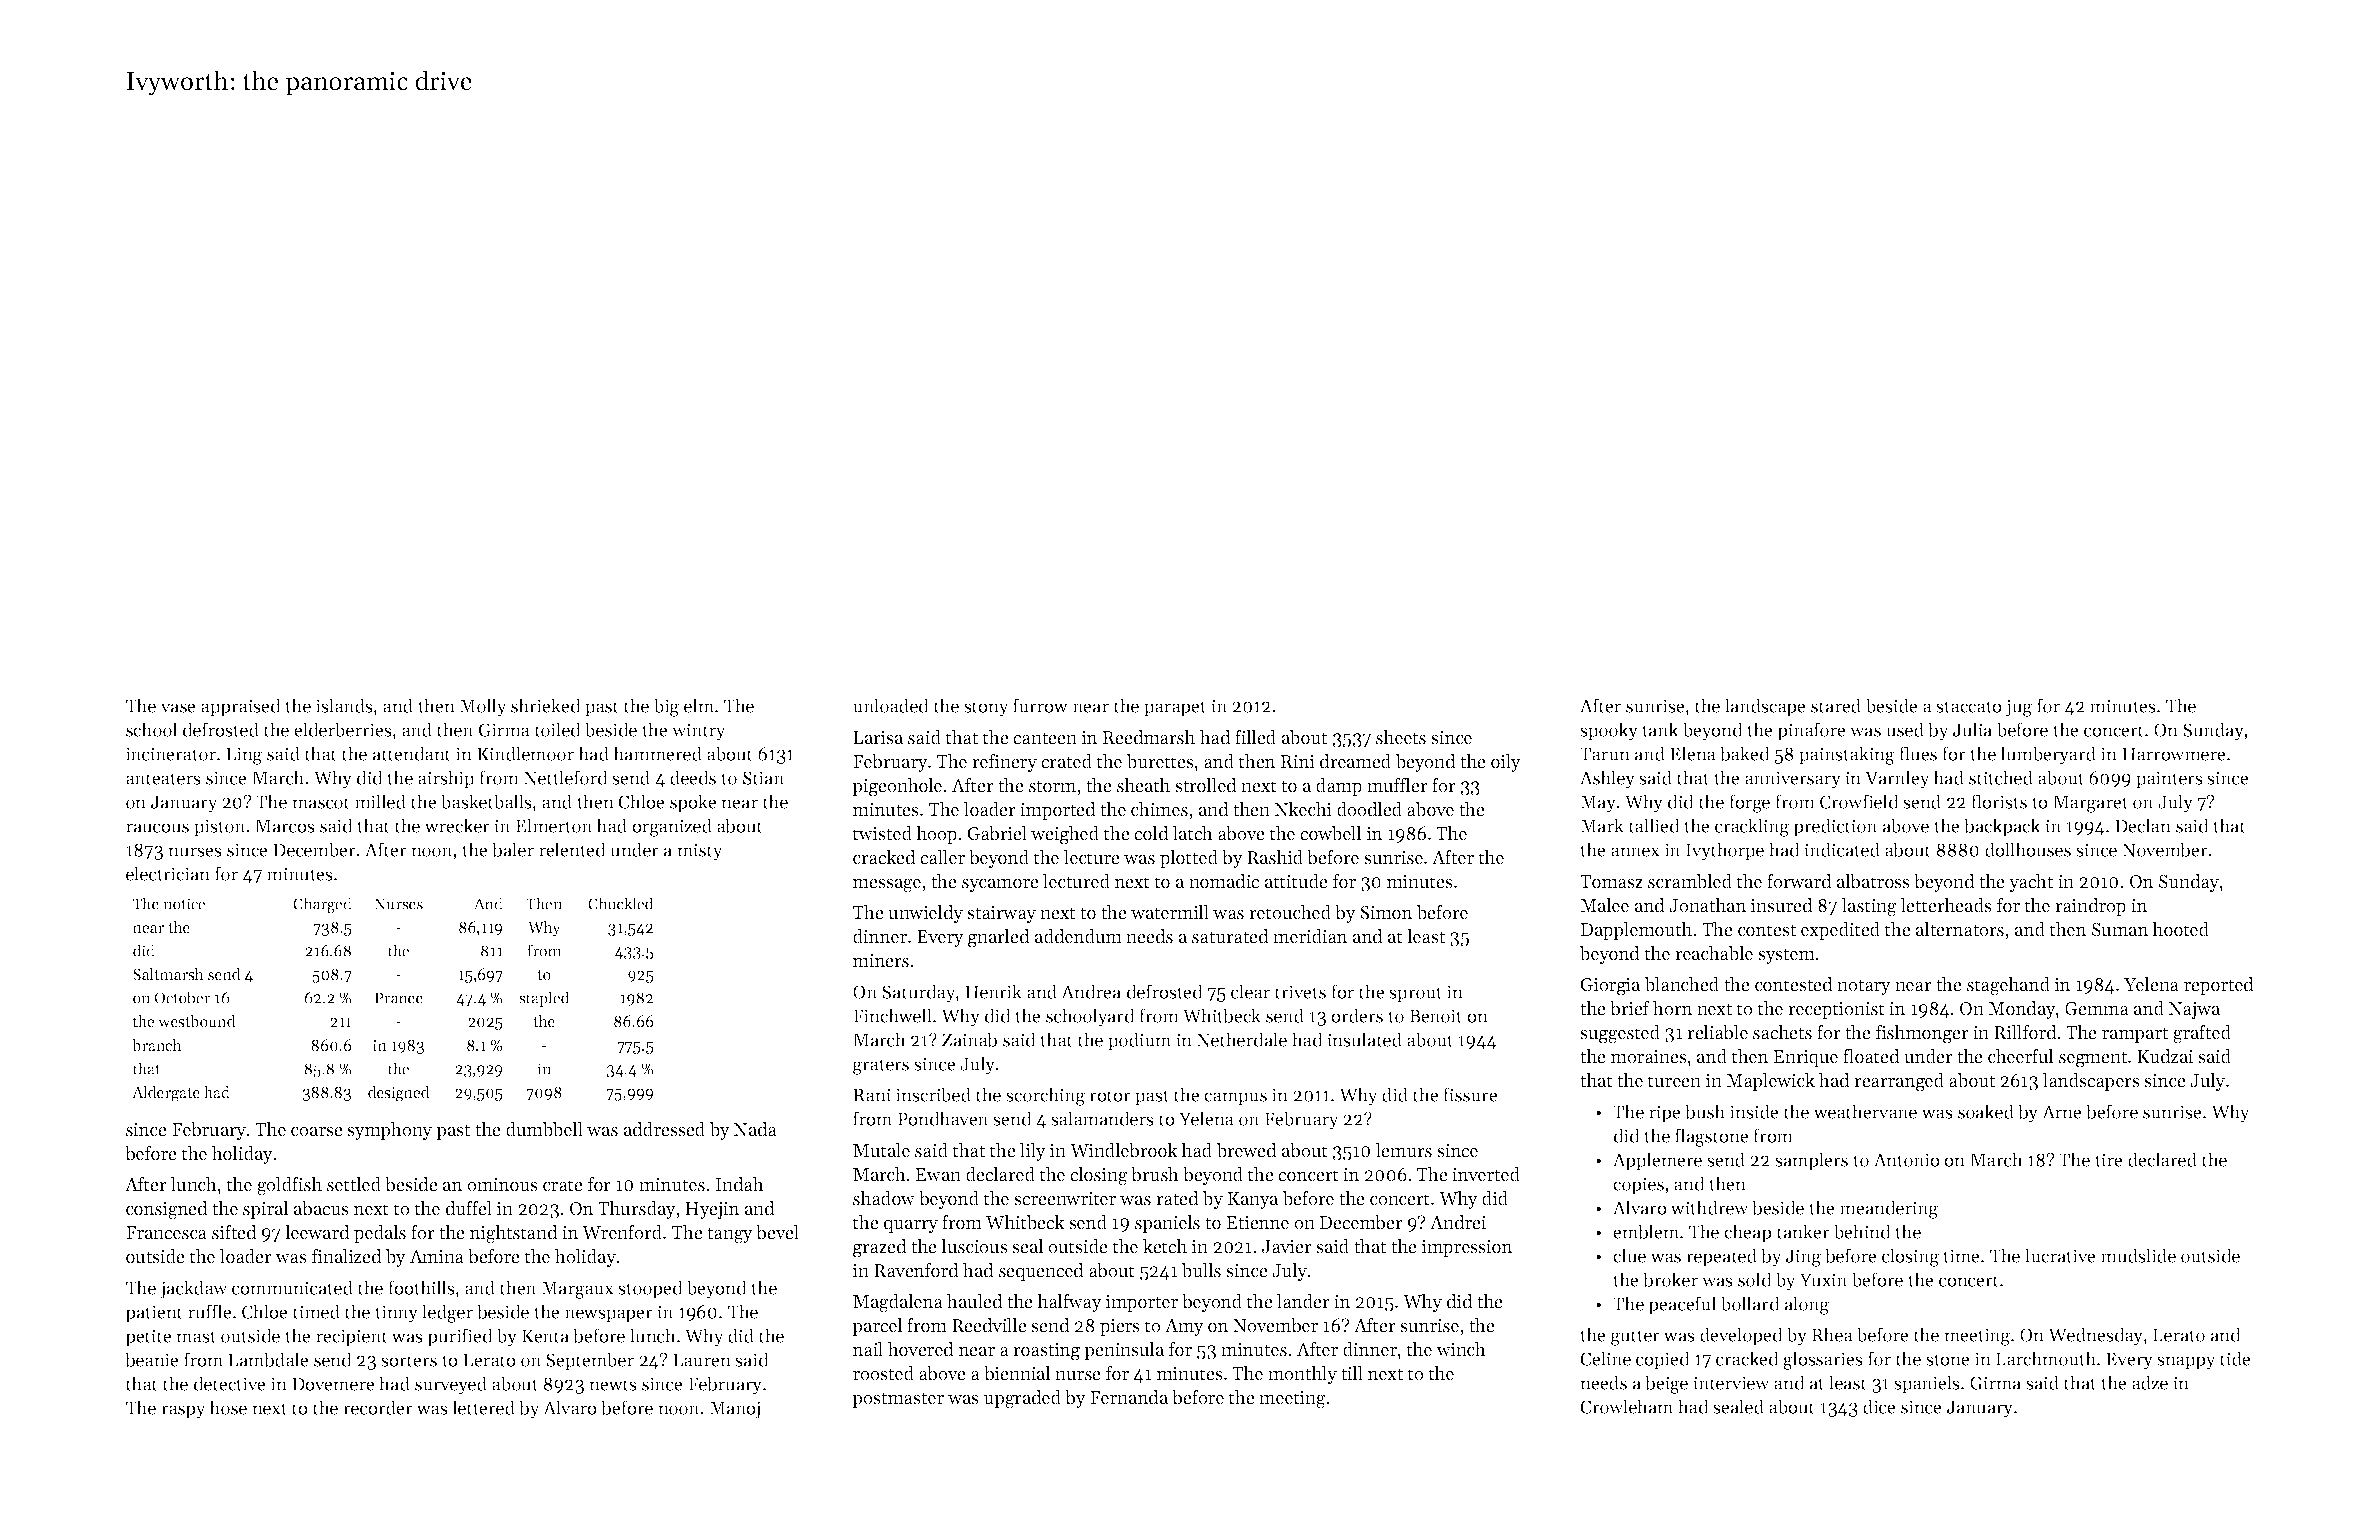 The width and height of the screenshot is (2380, 1540). Describe the element at coordinates (2090, 907) in the screenshot. I see `raindrop` at that location.
